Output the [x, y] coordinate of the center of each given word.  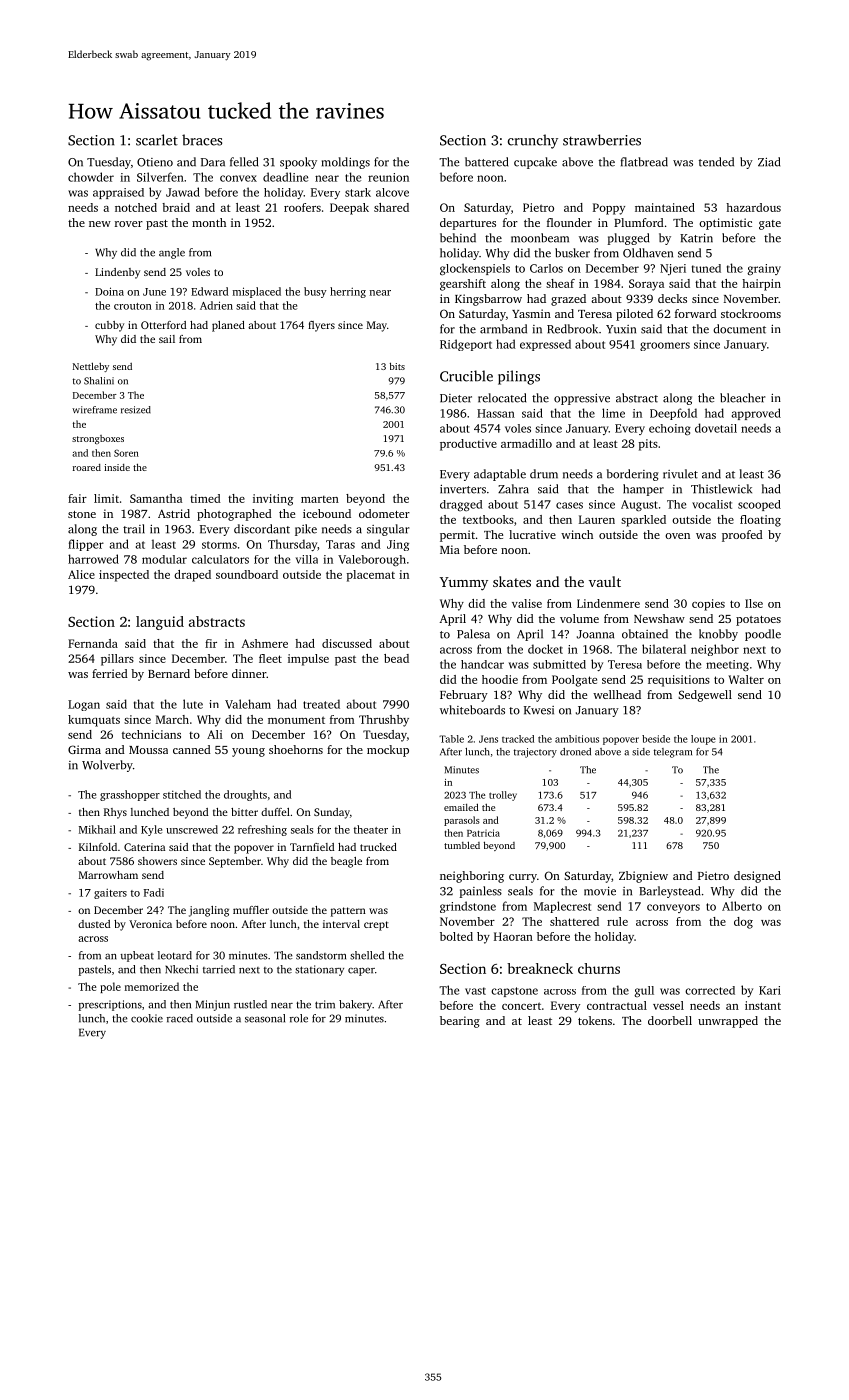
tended [716, 162]
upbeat [137, 956]
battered [486, 162]
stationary [319, 970]
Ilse [754, 603]
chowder [91, 177]
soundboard [247, 574]
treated [321, 704]
